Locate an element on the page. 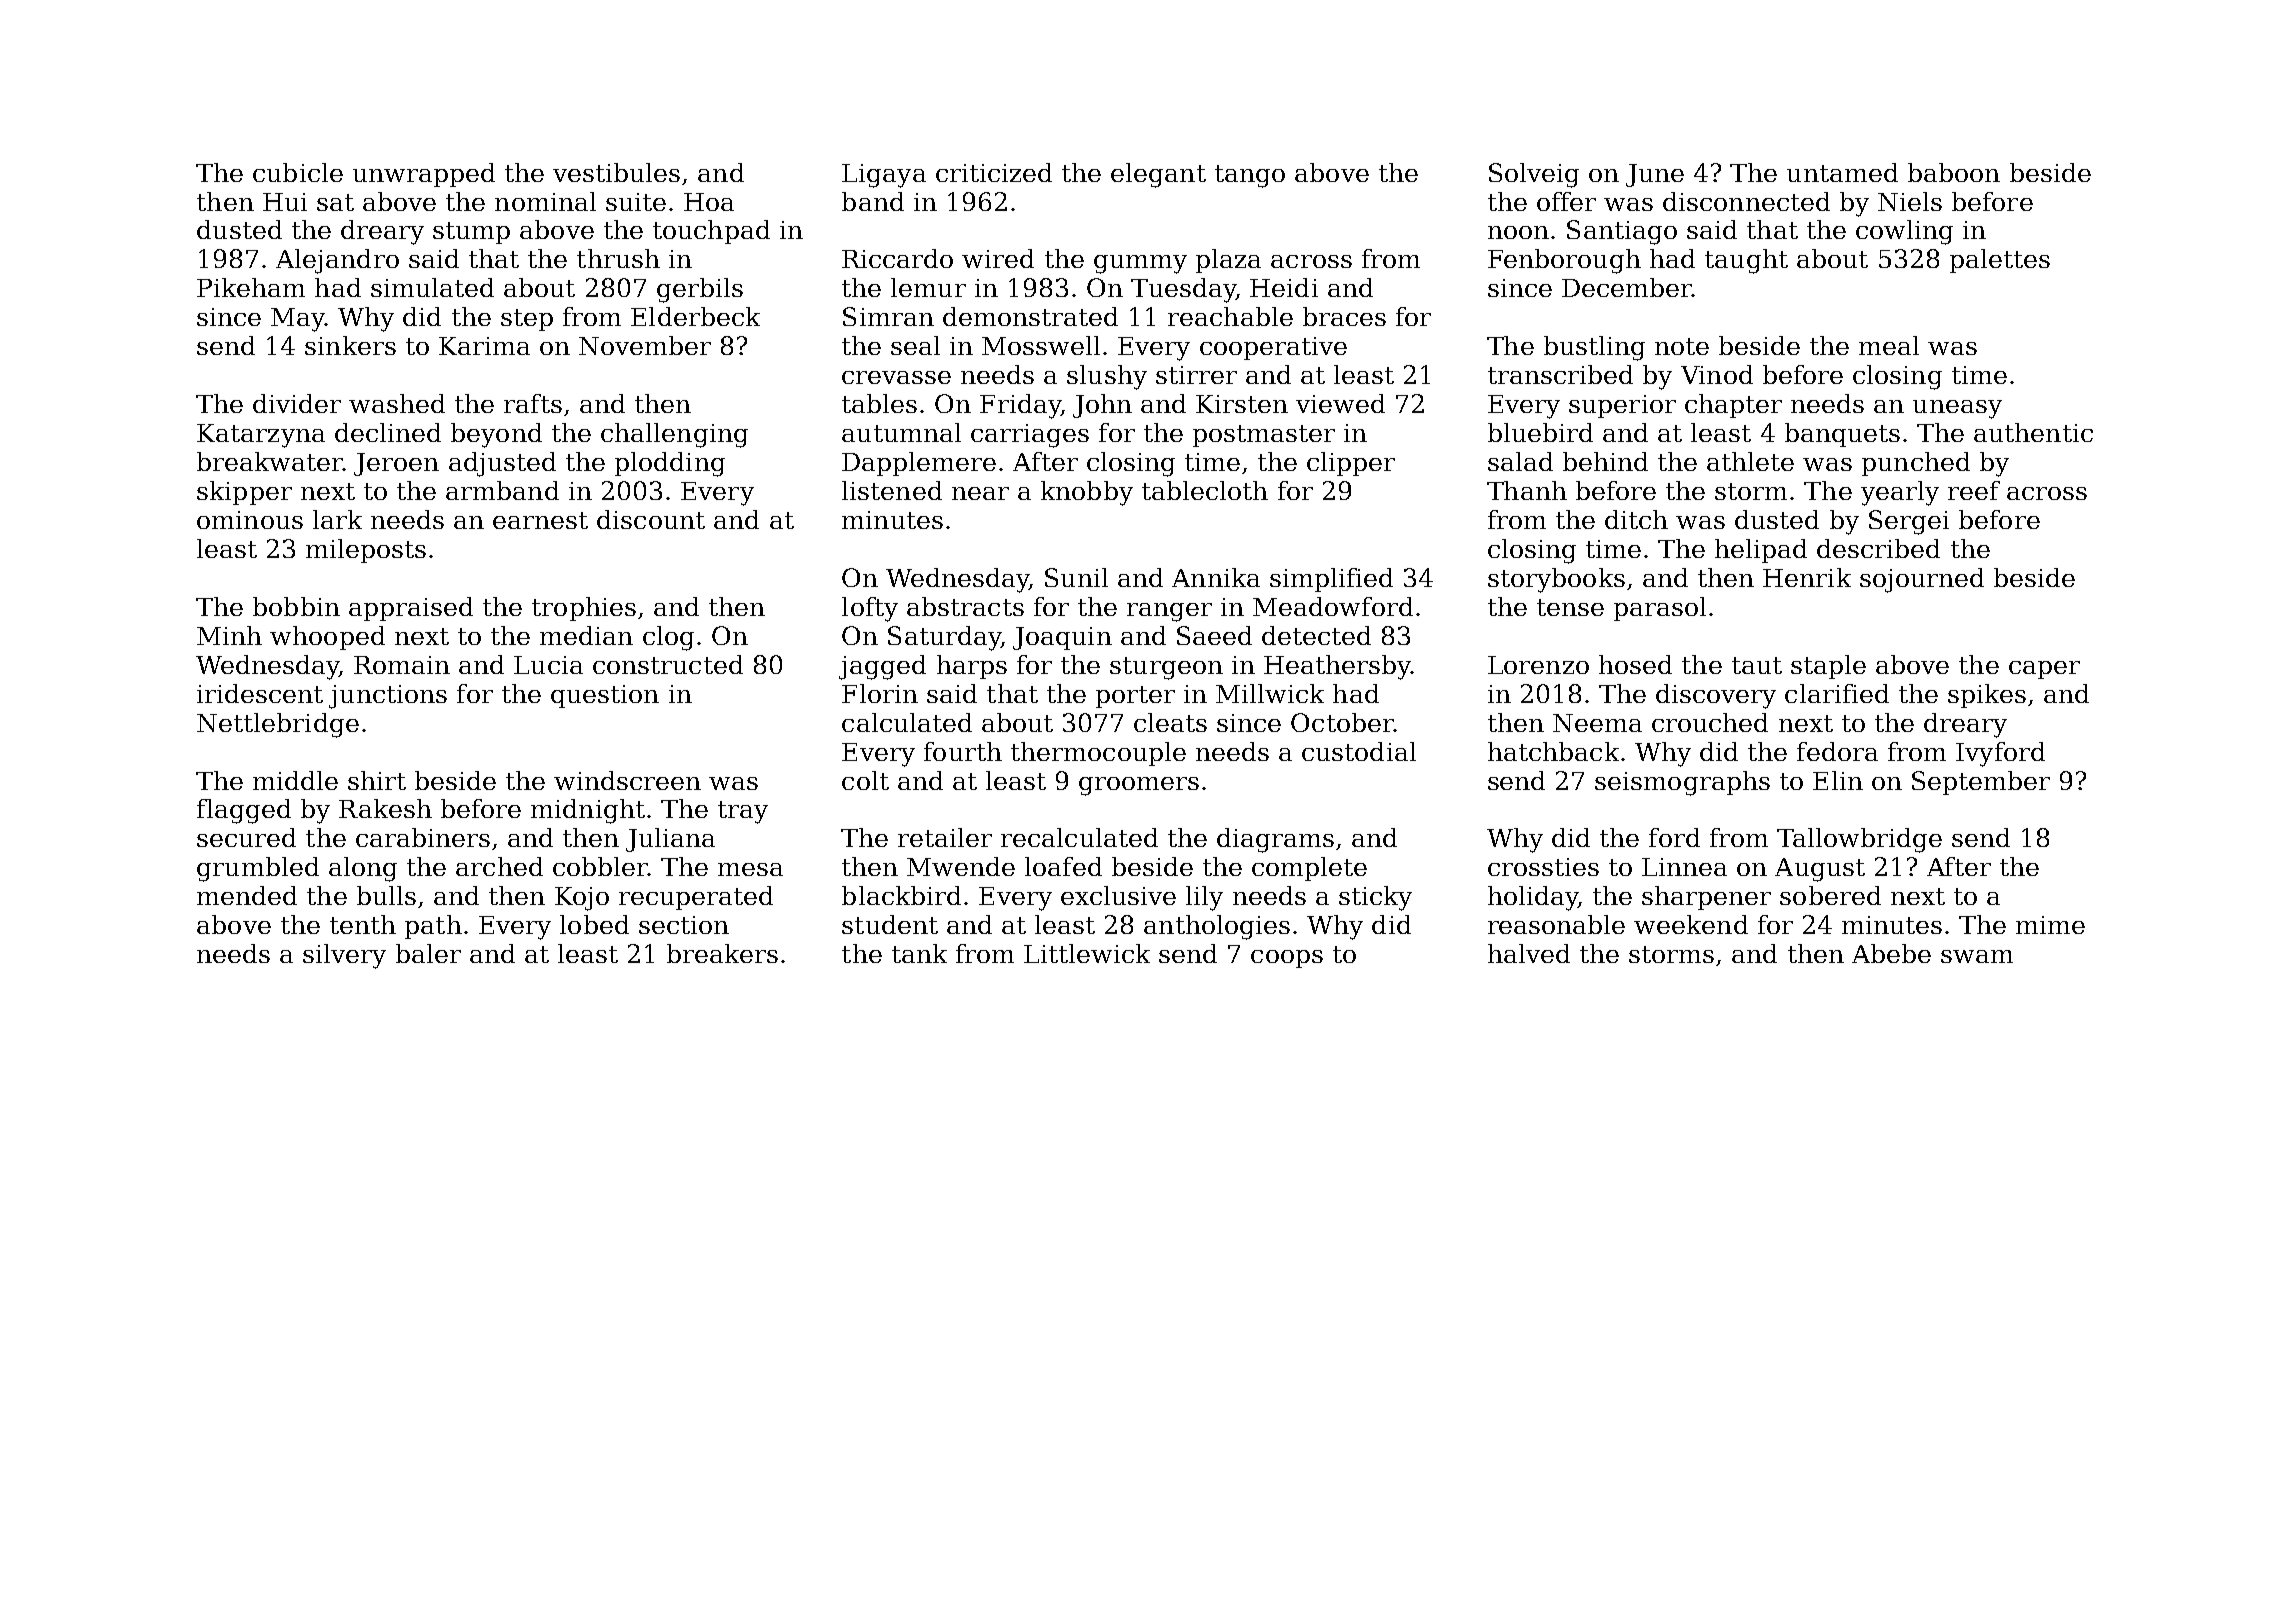 This document has height=1620, width=2292. sinkers is located at coordinates (350, 345).
